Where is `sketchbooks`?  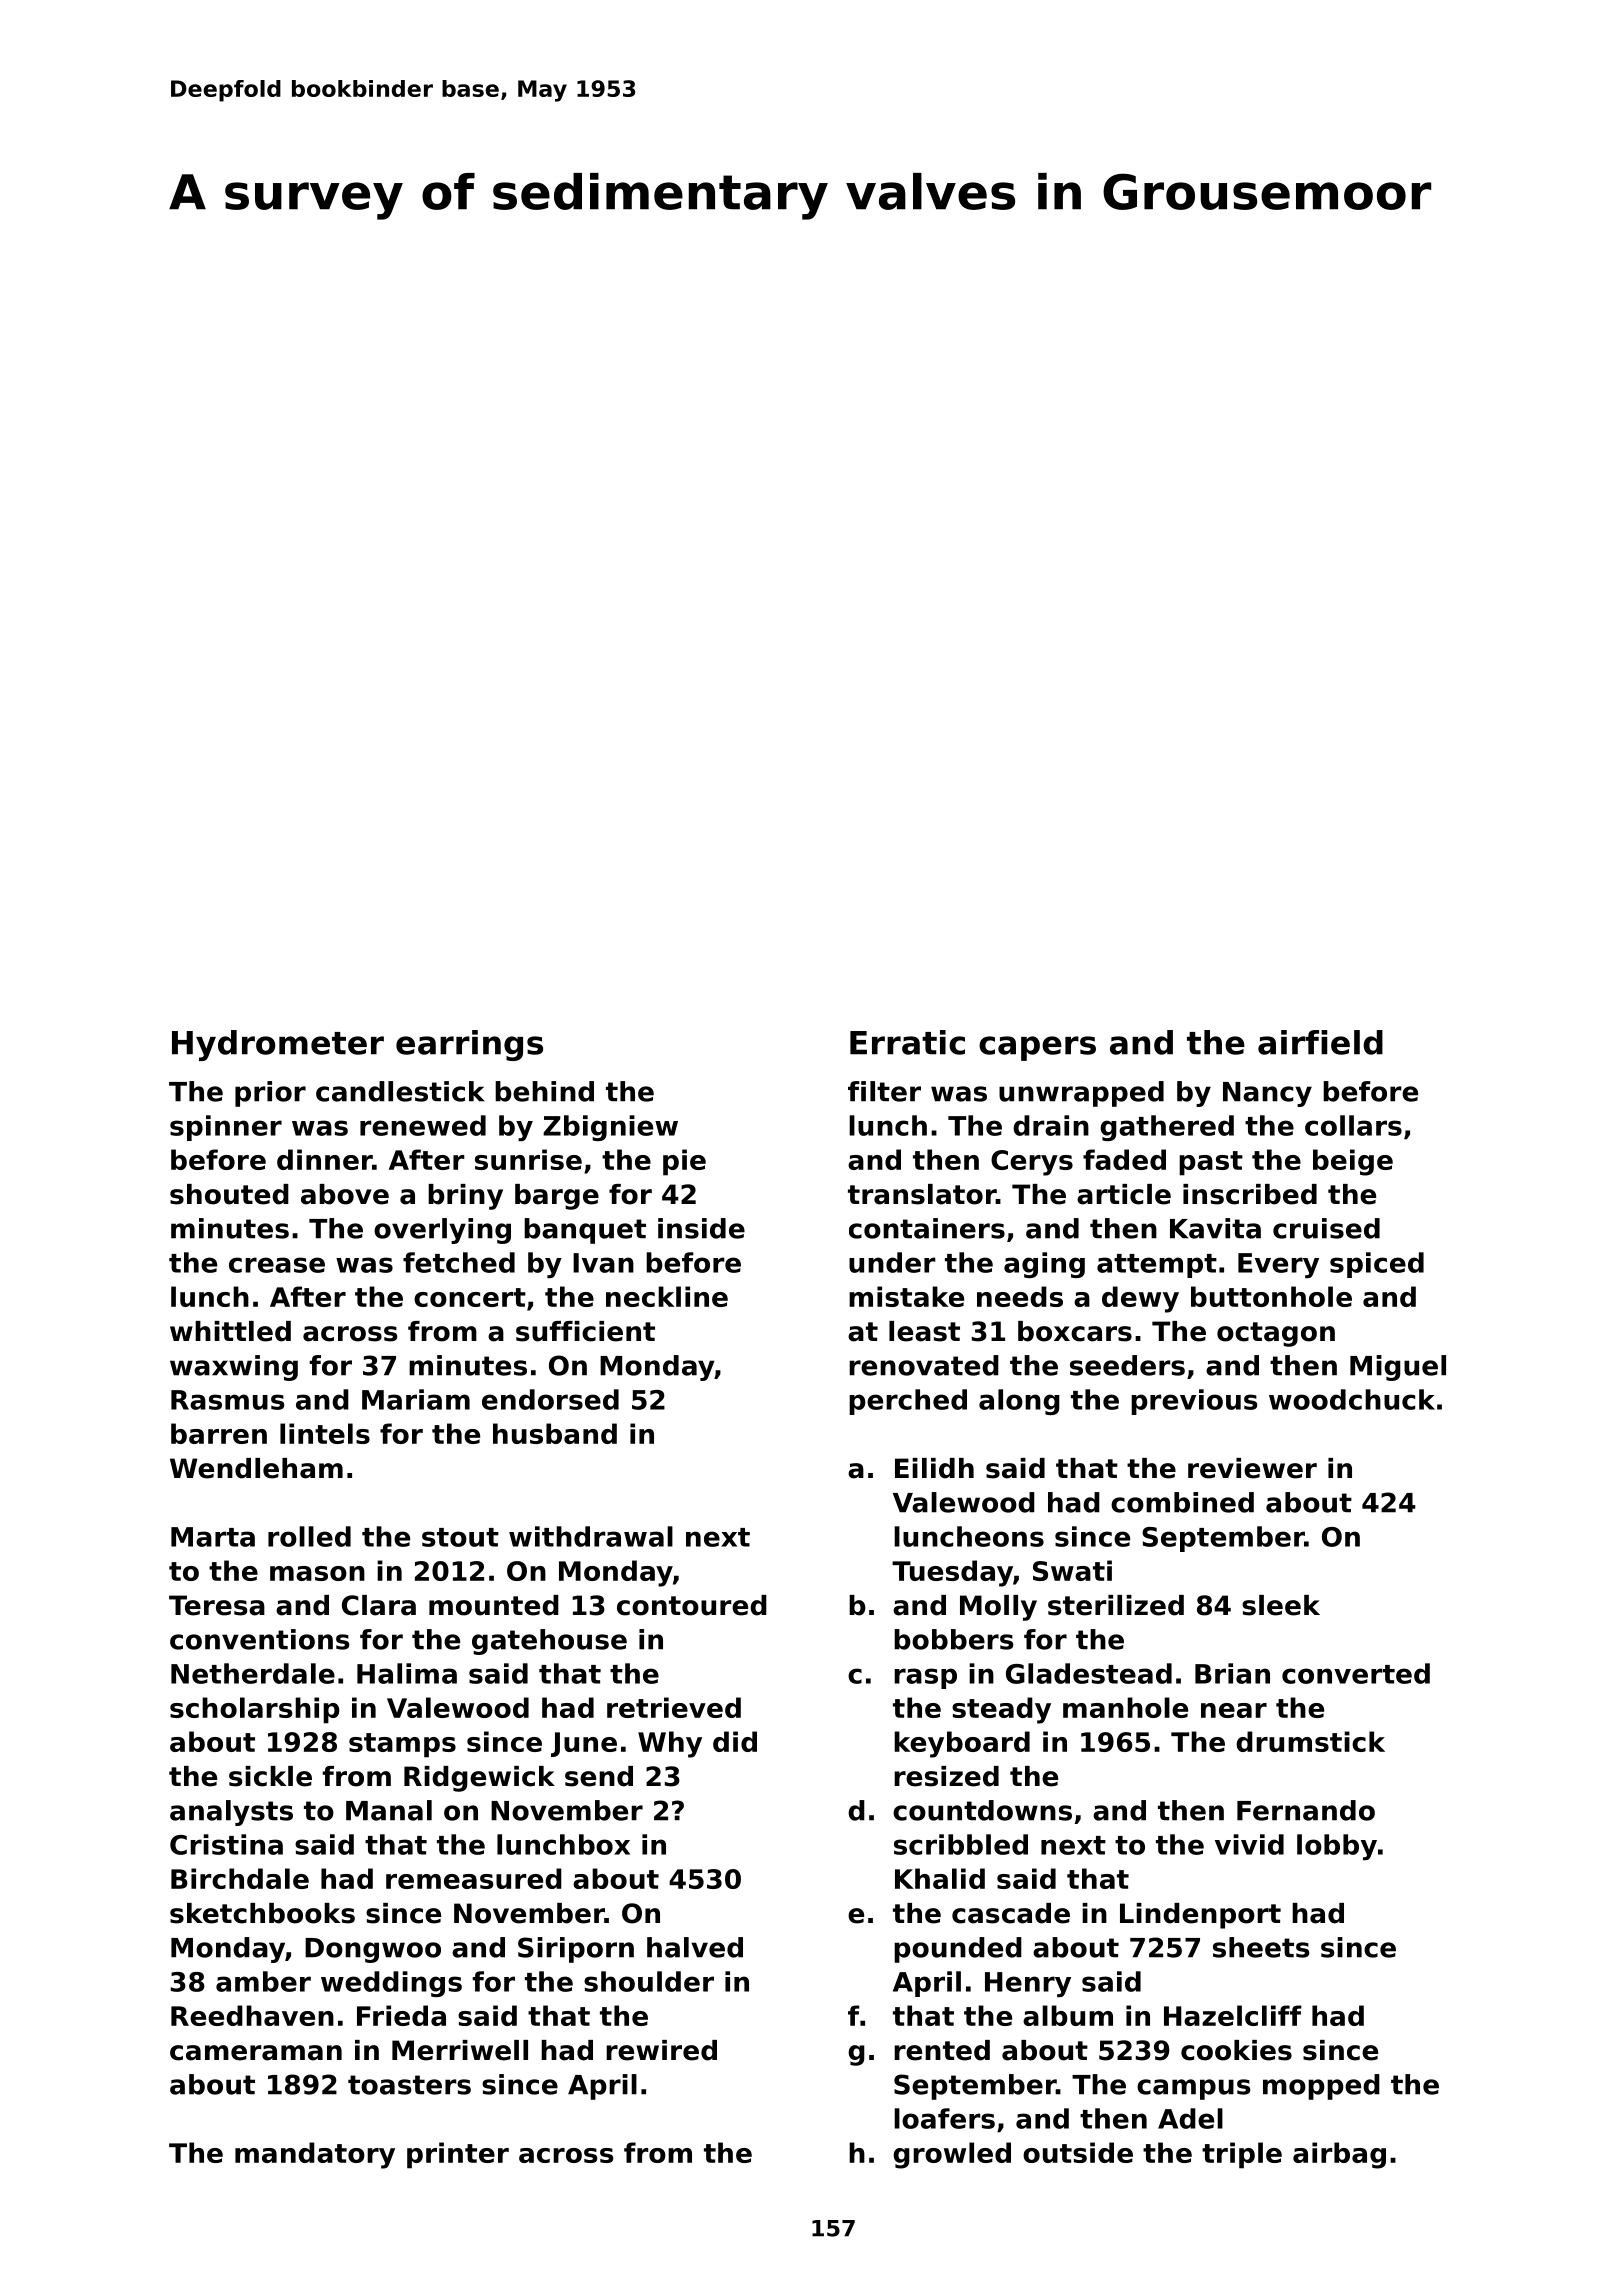
sketchbooks is located at coordinates (262, 1913).
